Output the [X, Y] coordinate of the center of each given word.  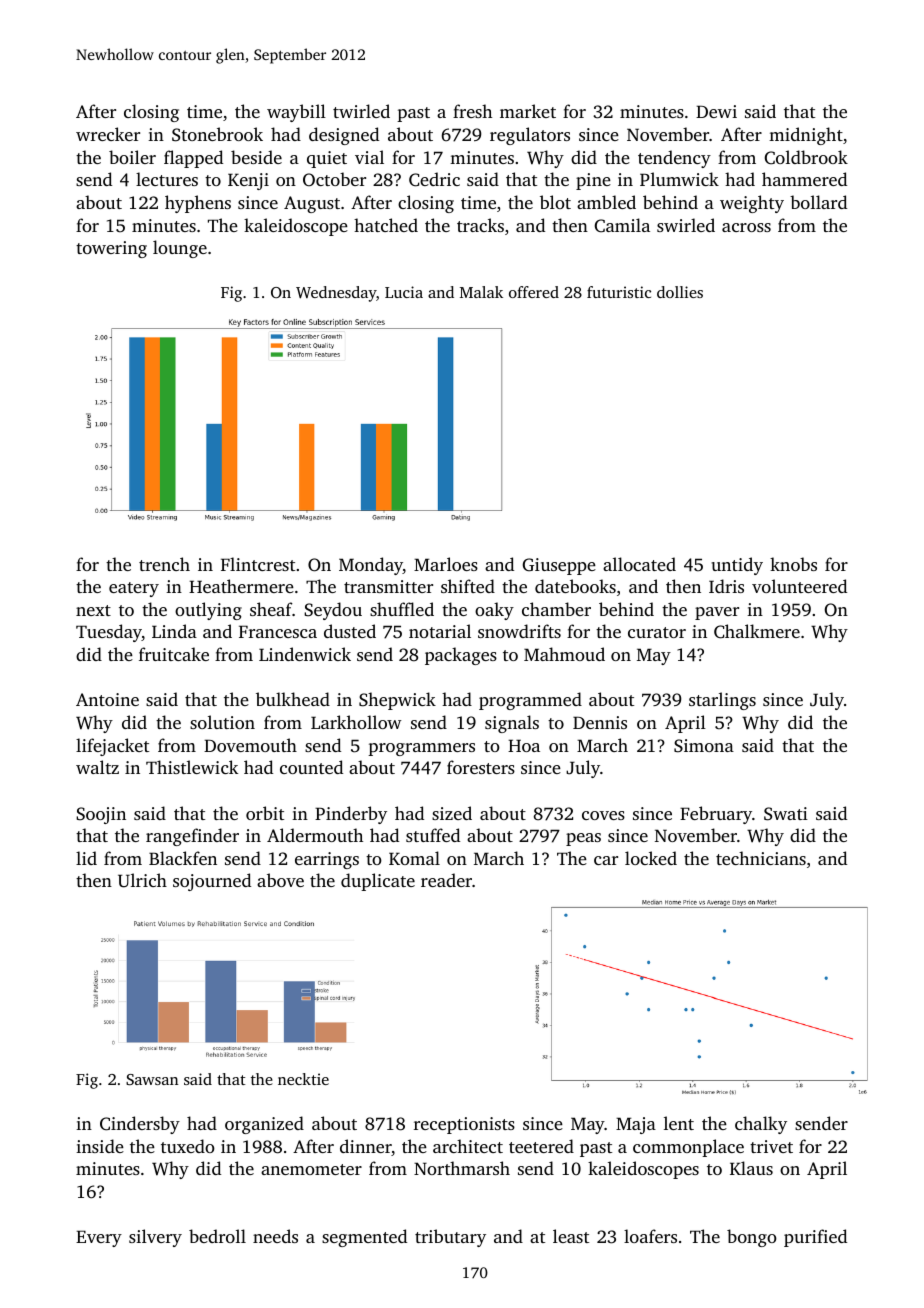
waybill [296, 113]
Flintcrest [258, 564]
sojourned [212, 882]
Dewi [716, 111]
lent [679, 1123]
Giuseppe [559, 566]
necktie [303, 1079]
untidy [737, 566]
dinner [366, 1147]
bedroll [217, 1236]
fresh [472, 111]
